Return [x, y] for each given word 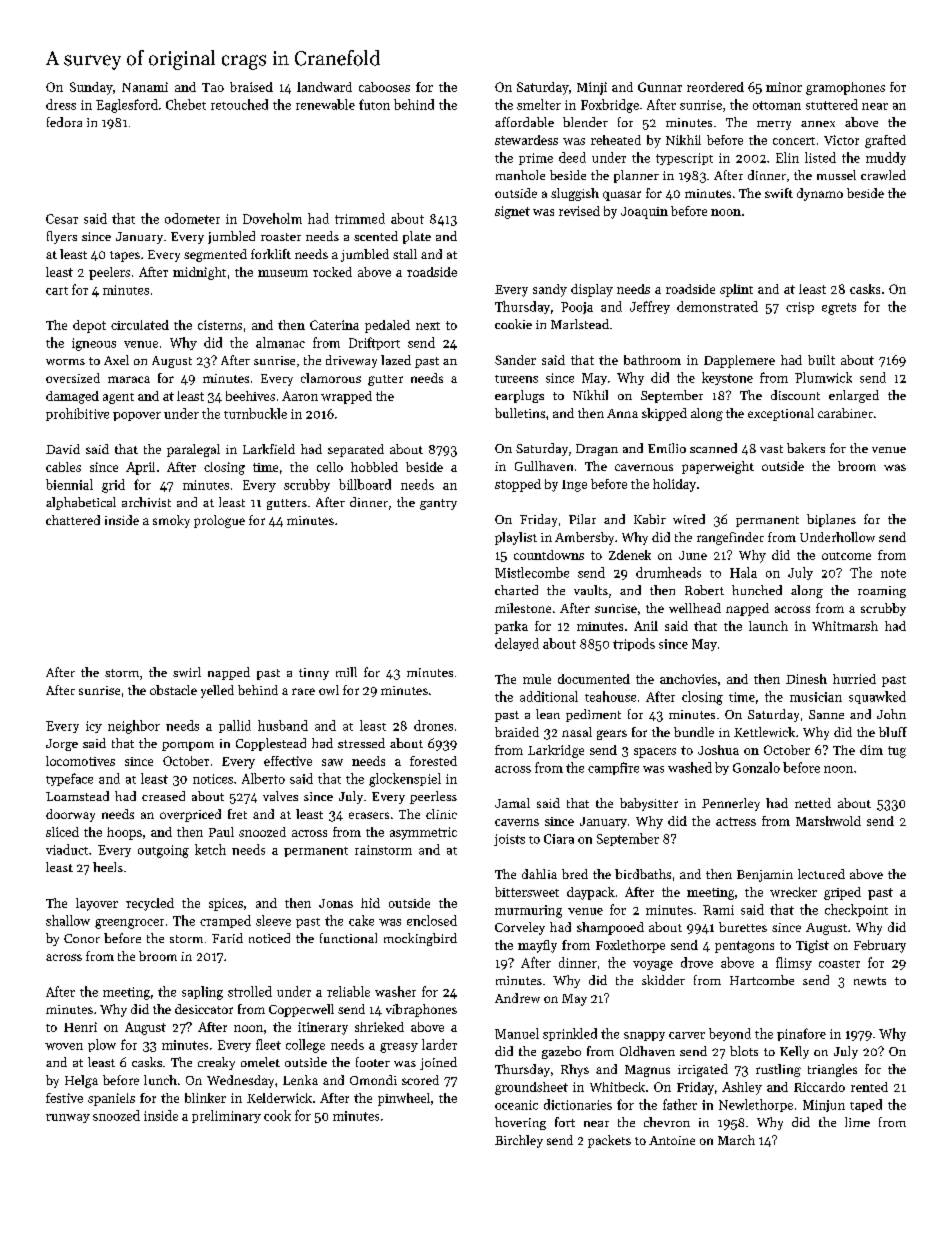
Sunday [91, 88]
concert [794, 141]
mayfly [537, 946]
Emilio [667, 448]
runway [68, 1118]
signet [512, 212]
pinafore [801, 1034]
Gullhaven [544, 466]
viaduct [67, 849]
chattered [73, 520]
